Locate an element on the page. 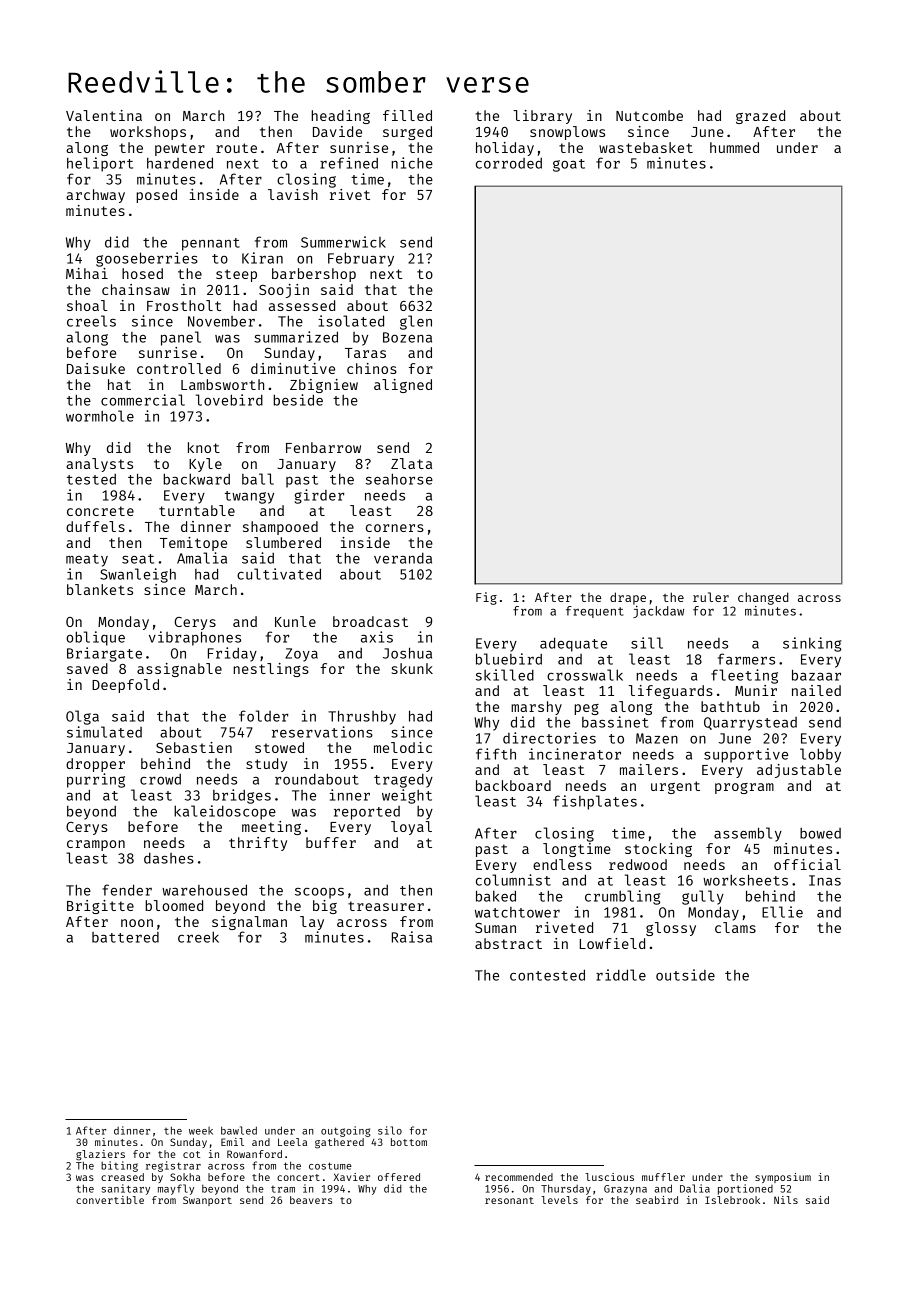 The width and height of the page is (908, 1316). Nutcombe is located at coordinates (649, 115).
